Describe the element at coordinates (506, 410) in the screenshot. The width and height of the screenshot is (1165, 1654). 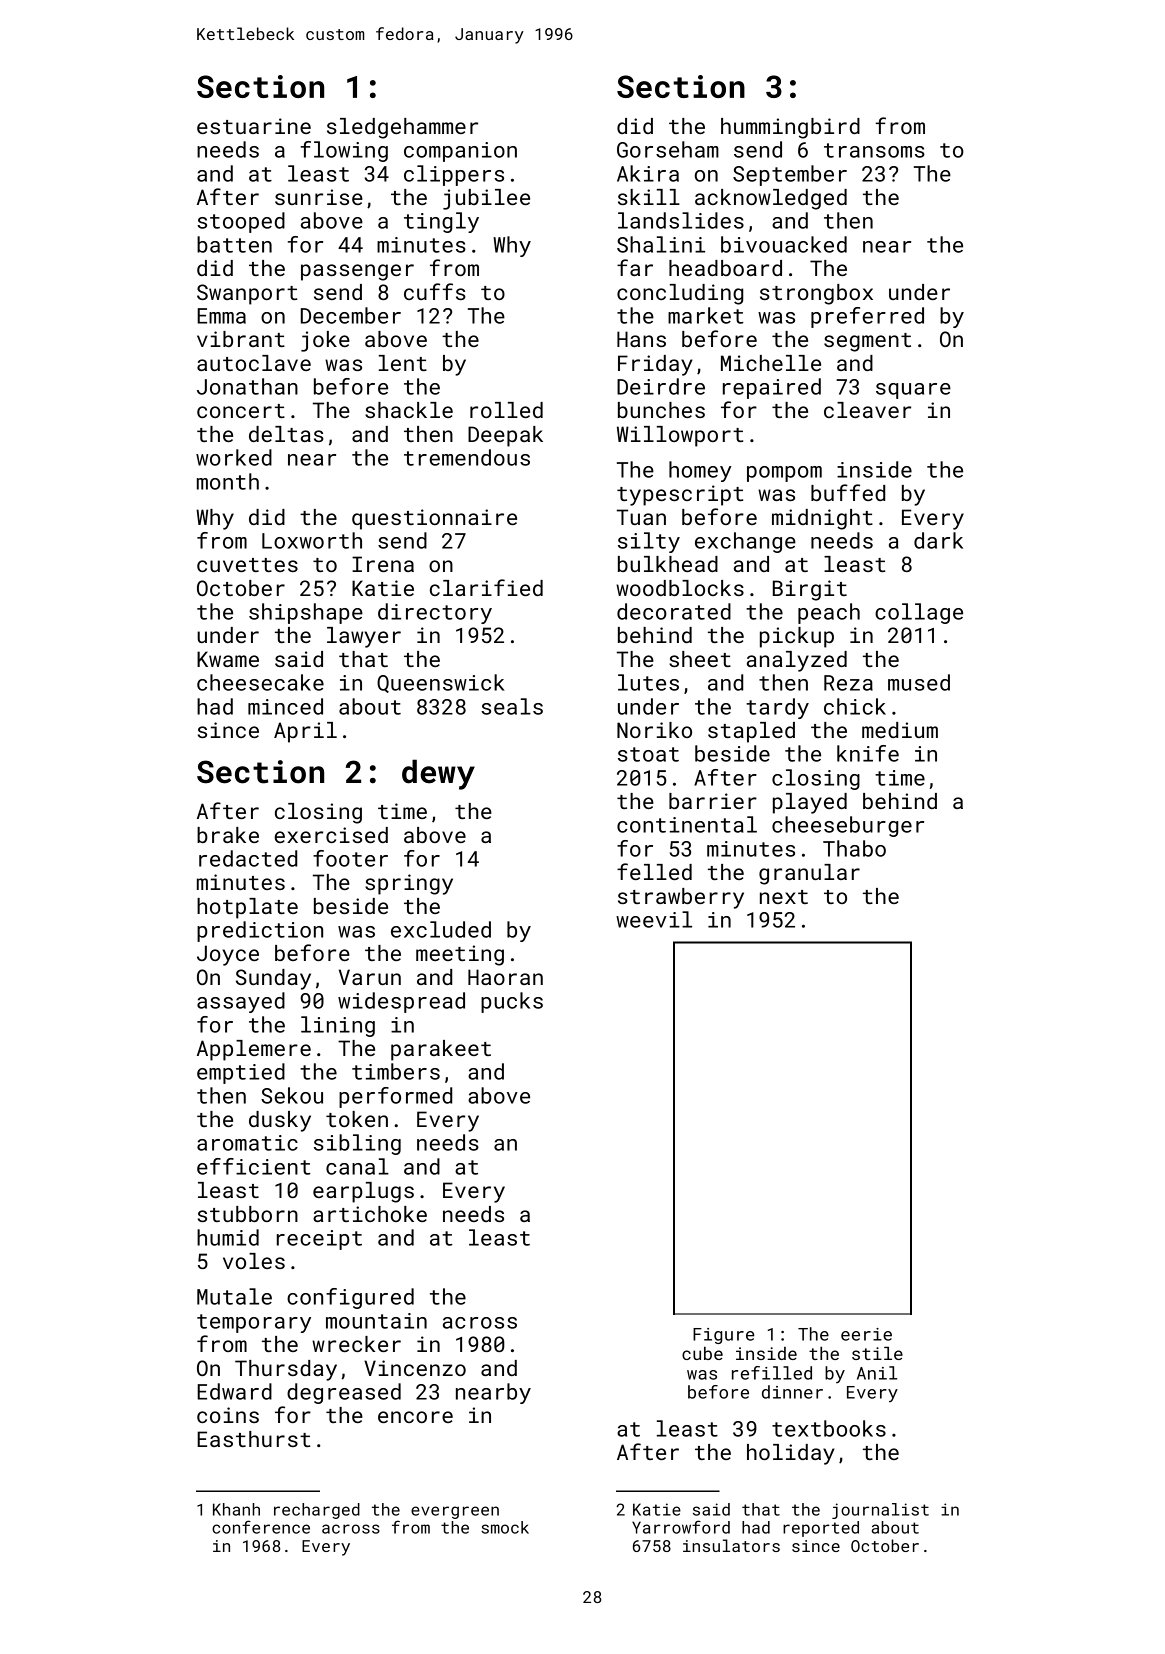
I see `rolled` at that location.
